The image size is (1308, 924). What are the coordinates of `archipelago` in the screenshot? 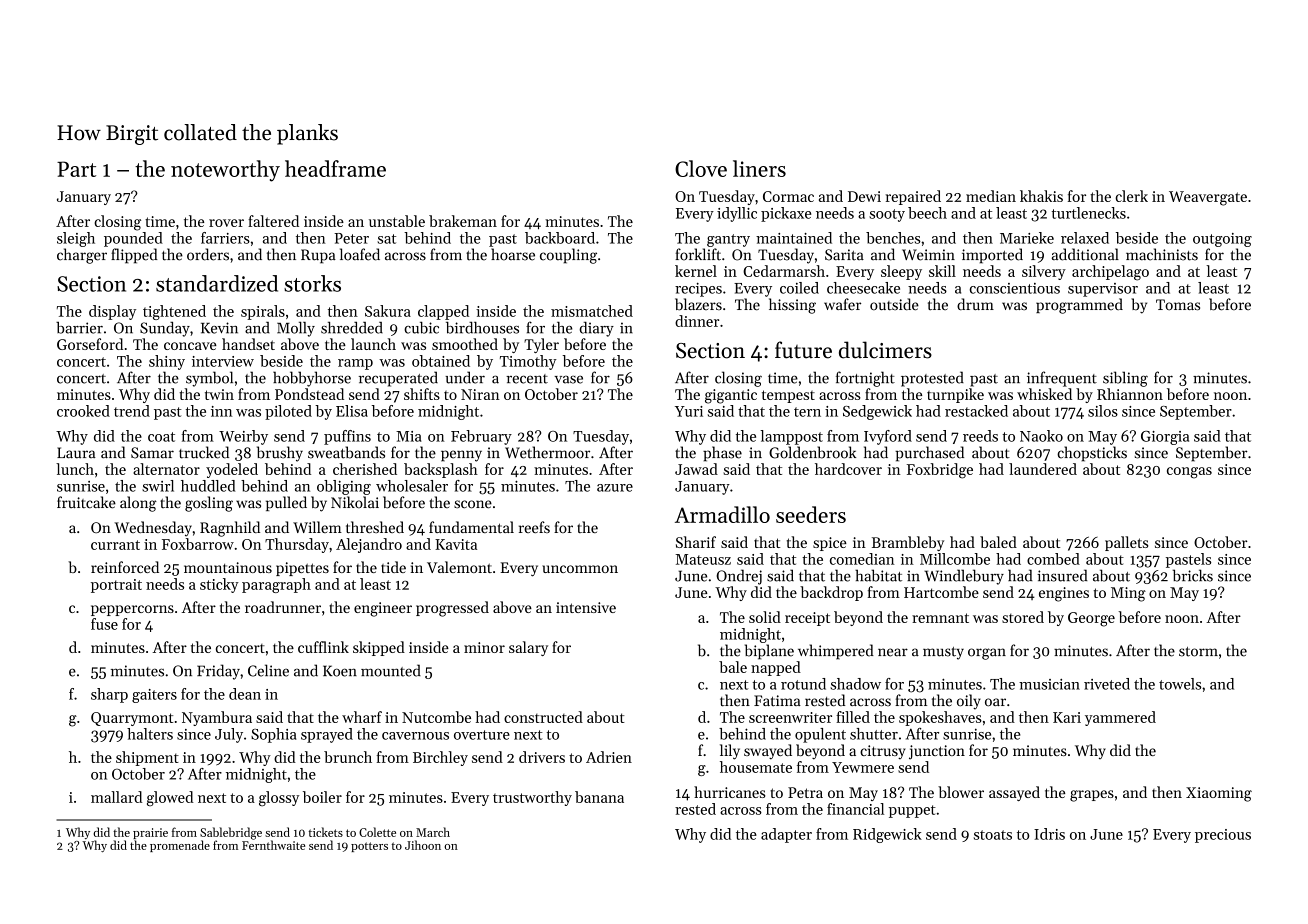 It's located at (1110, 273).
